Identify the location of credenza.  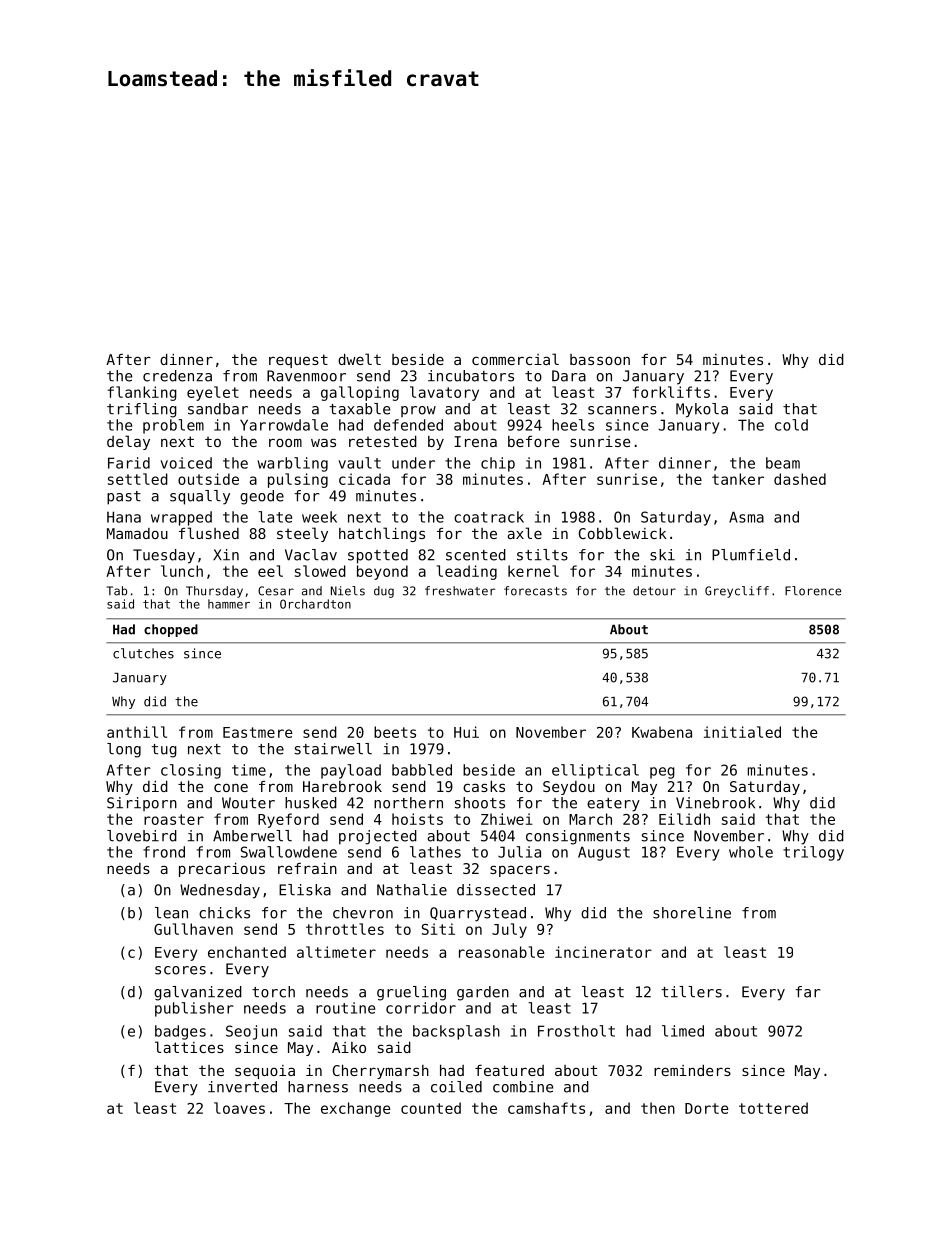
(177, 376).
